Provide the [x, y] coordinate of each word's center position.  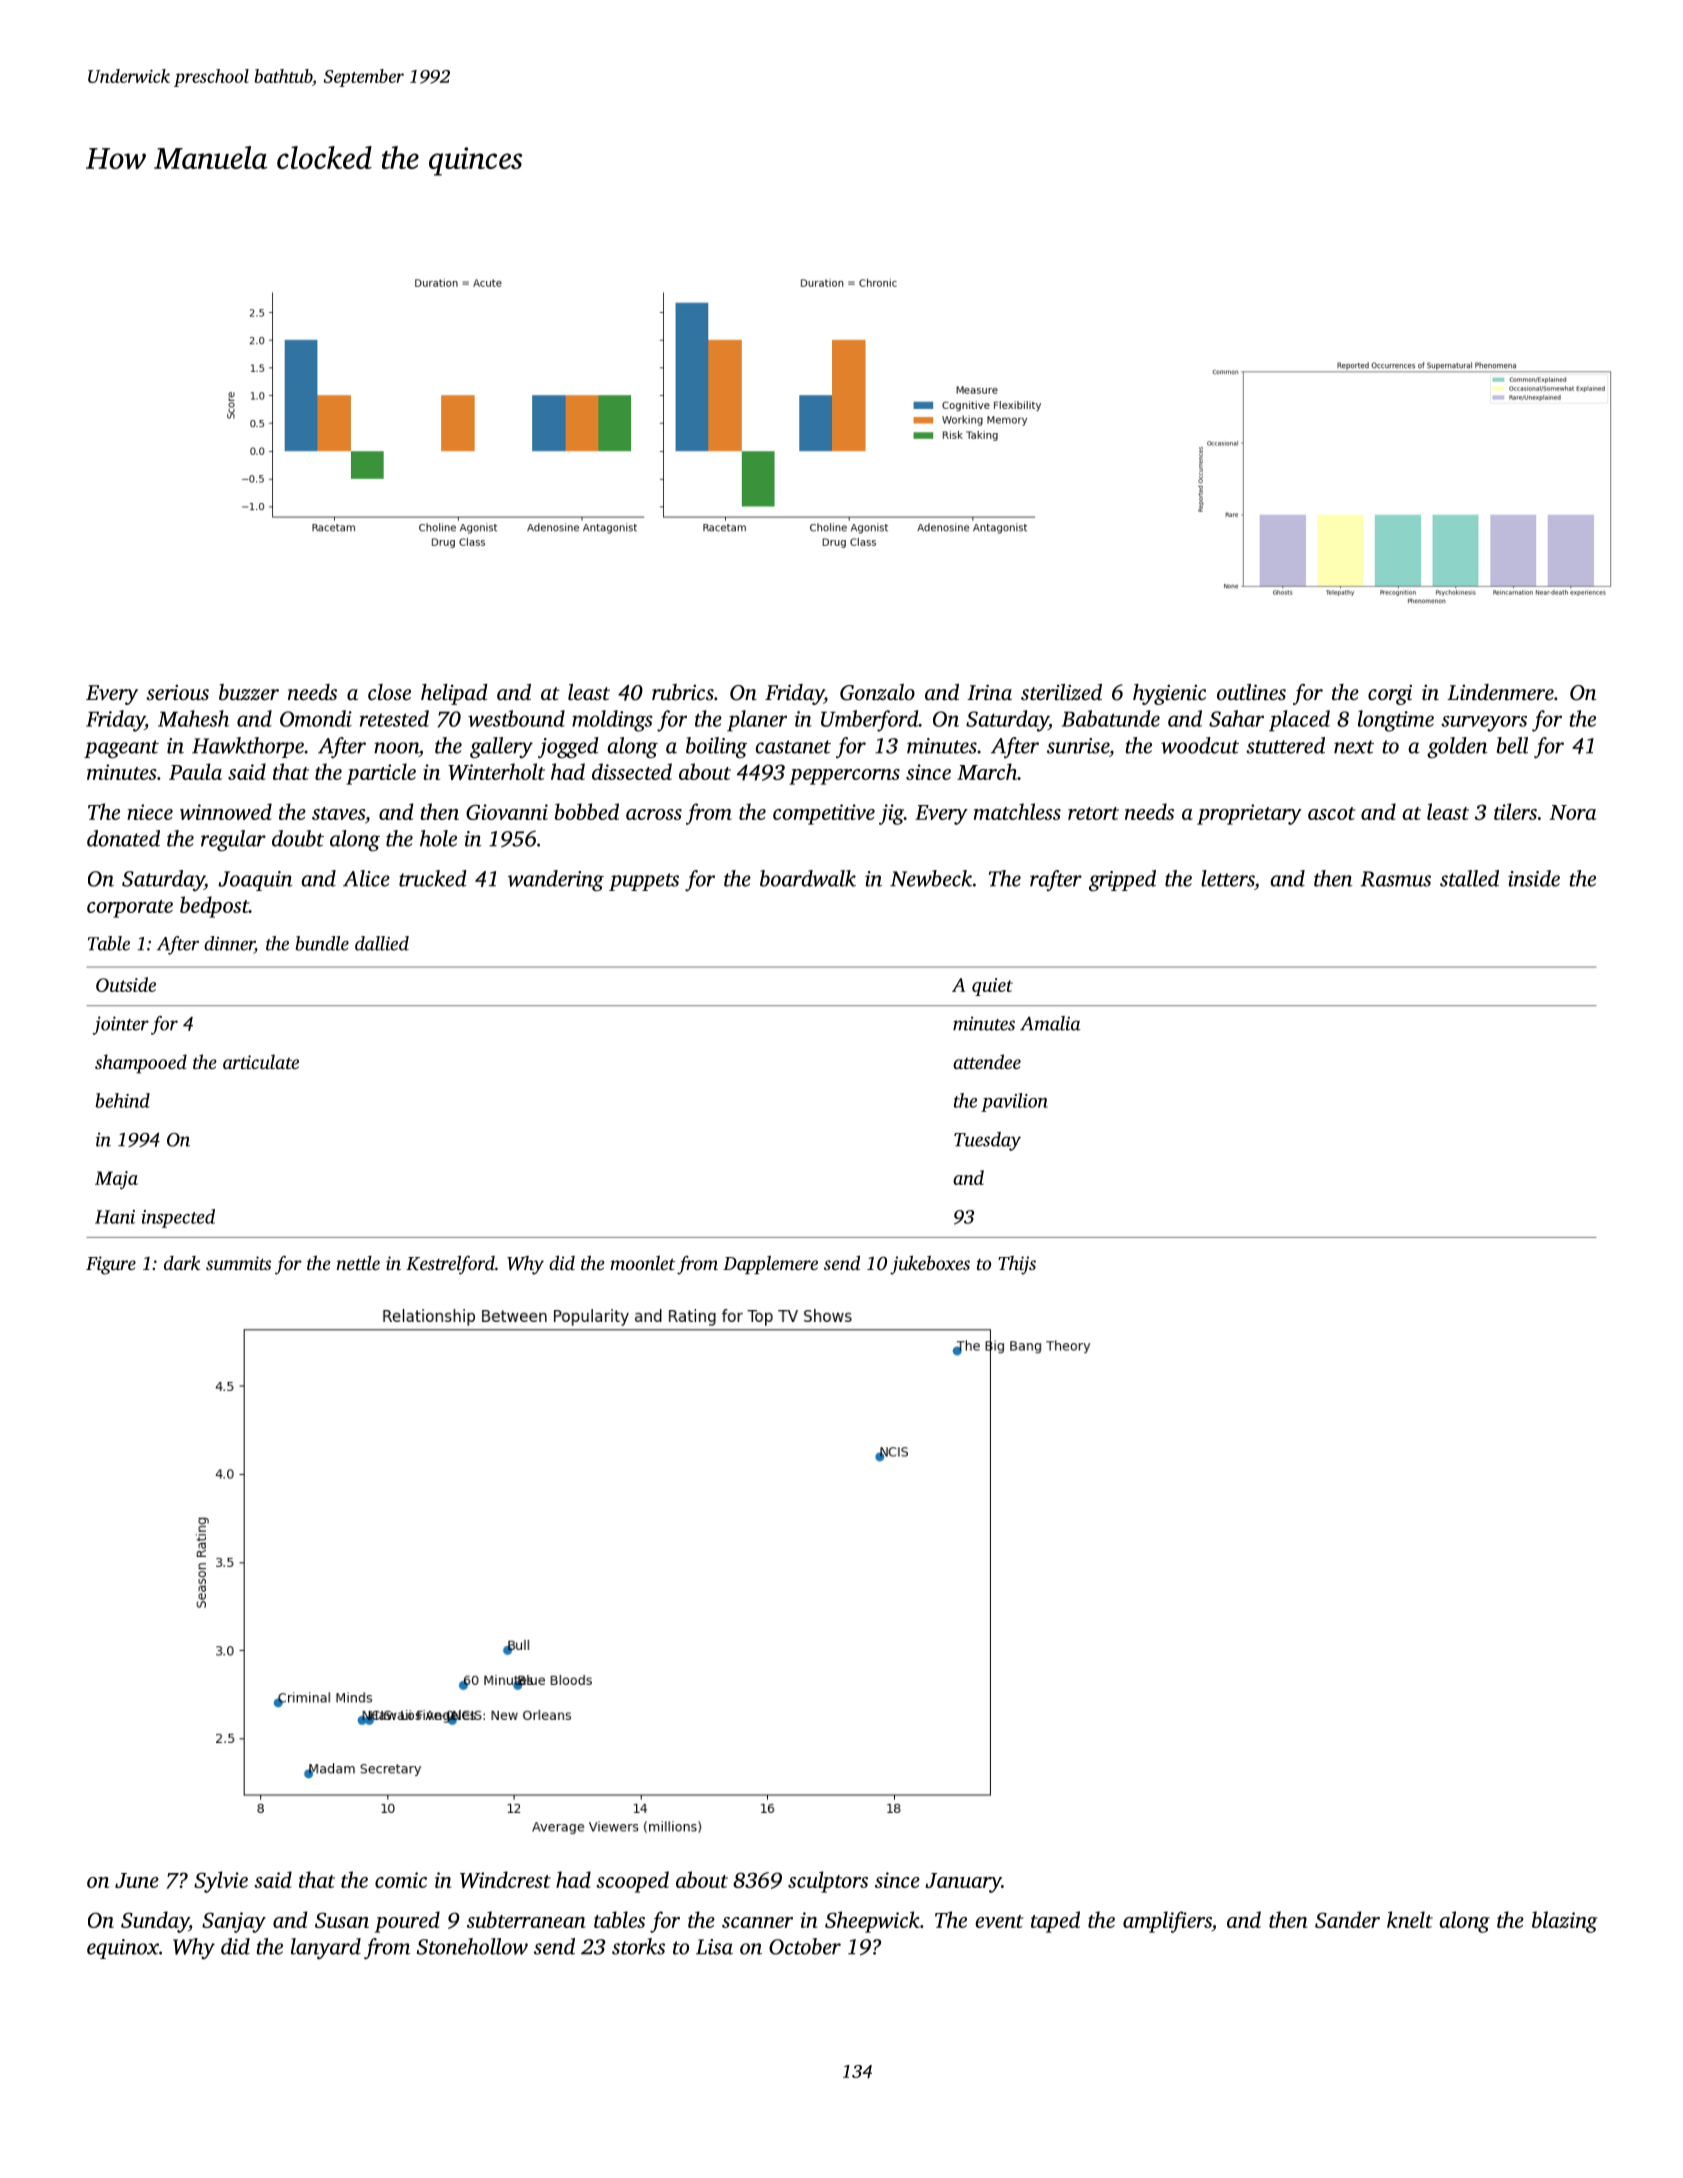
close [389, 692]
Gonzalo [877, 692]
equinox [123, 1949]
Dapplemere [770, 1265]
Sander [1347, 1919]
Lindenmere [1500, 692]
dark [182, 1263]
